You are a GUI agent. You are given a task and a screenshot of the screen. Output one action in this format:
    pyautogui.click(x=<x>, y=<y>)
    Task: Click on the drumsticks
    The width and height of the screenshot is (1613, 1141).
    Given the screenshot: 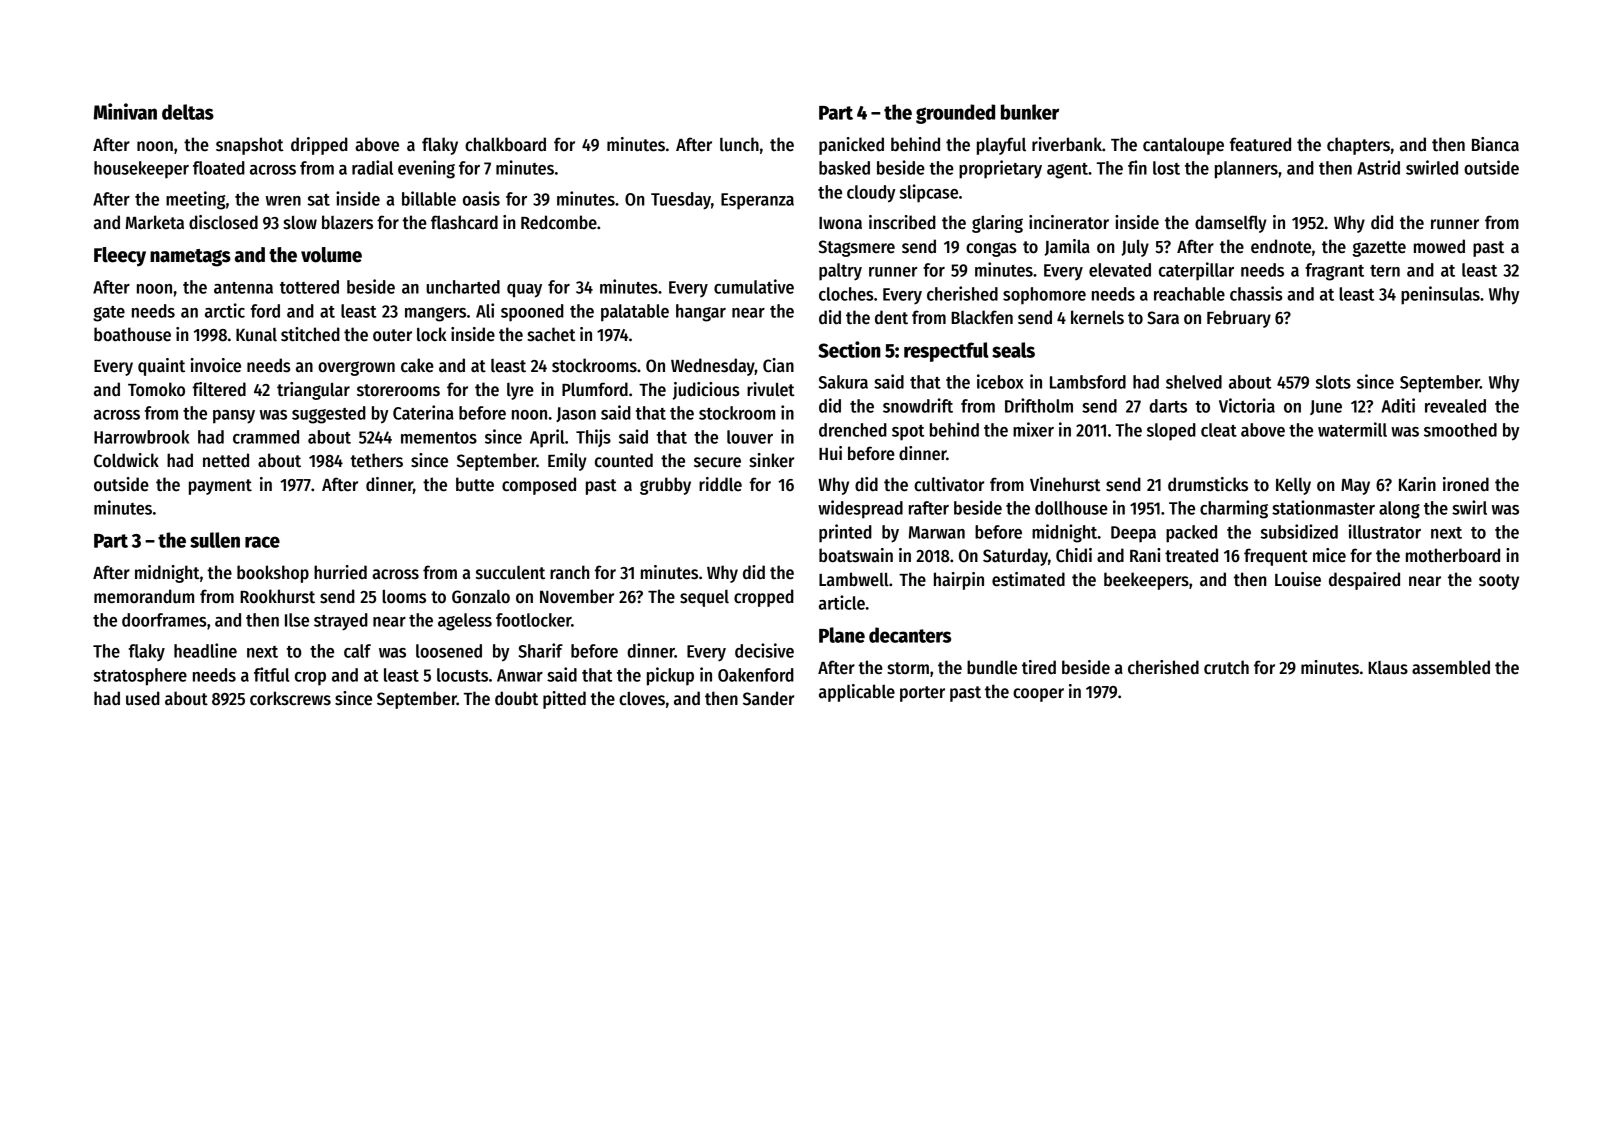 What is the action you would take?
    pyautogui.click(x=1208, y=484)
